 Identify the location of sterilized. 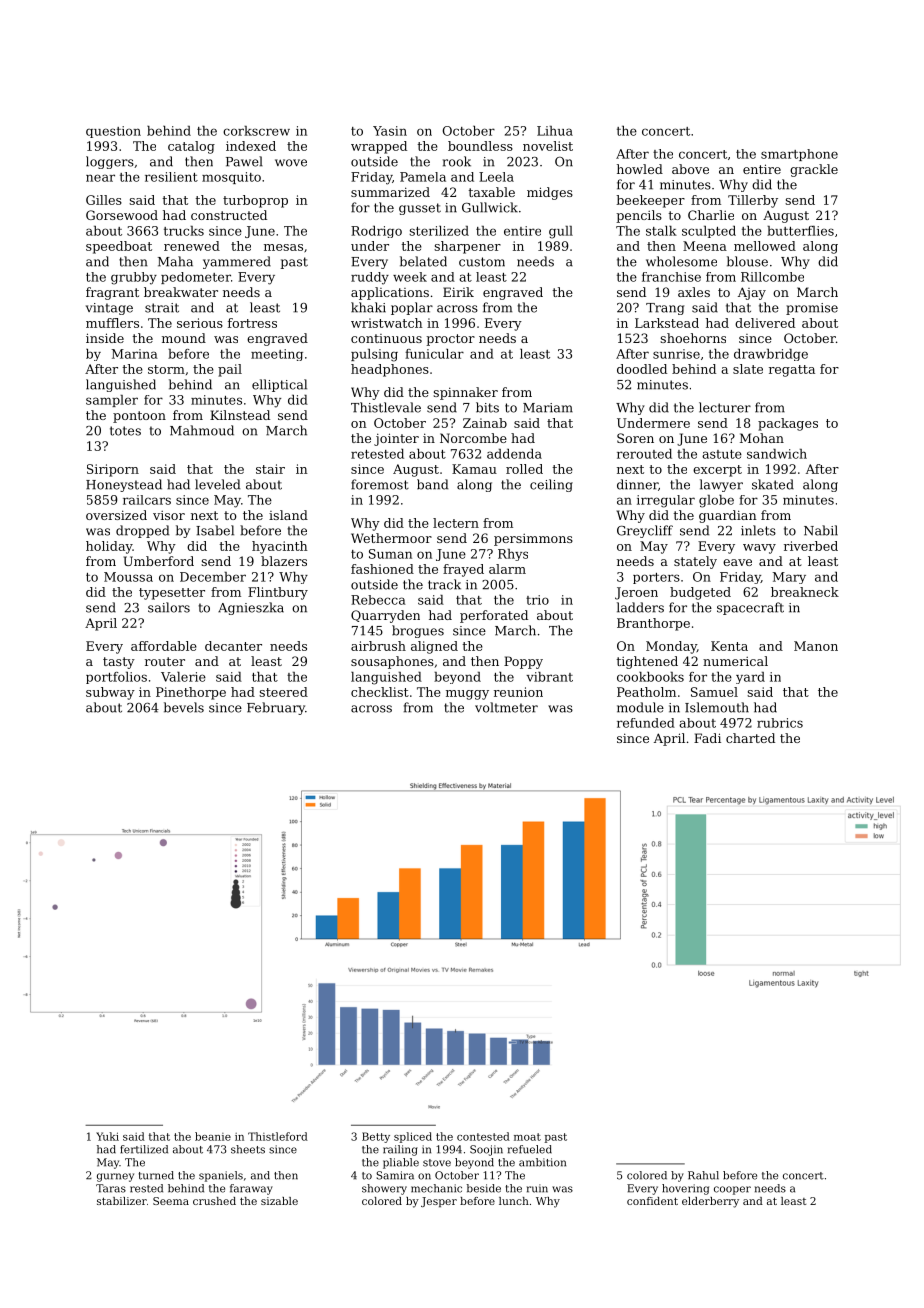
(439, 231).
